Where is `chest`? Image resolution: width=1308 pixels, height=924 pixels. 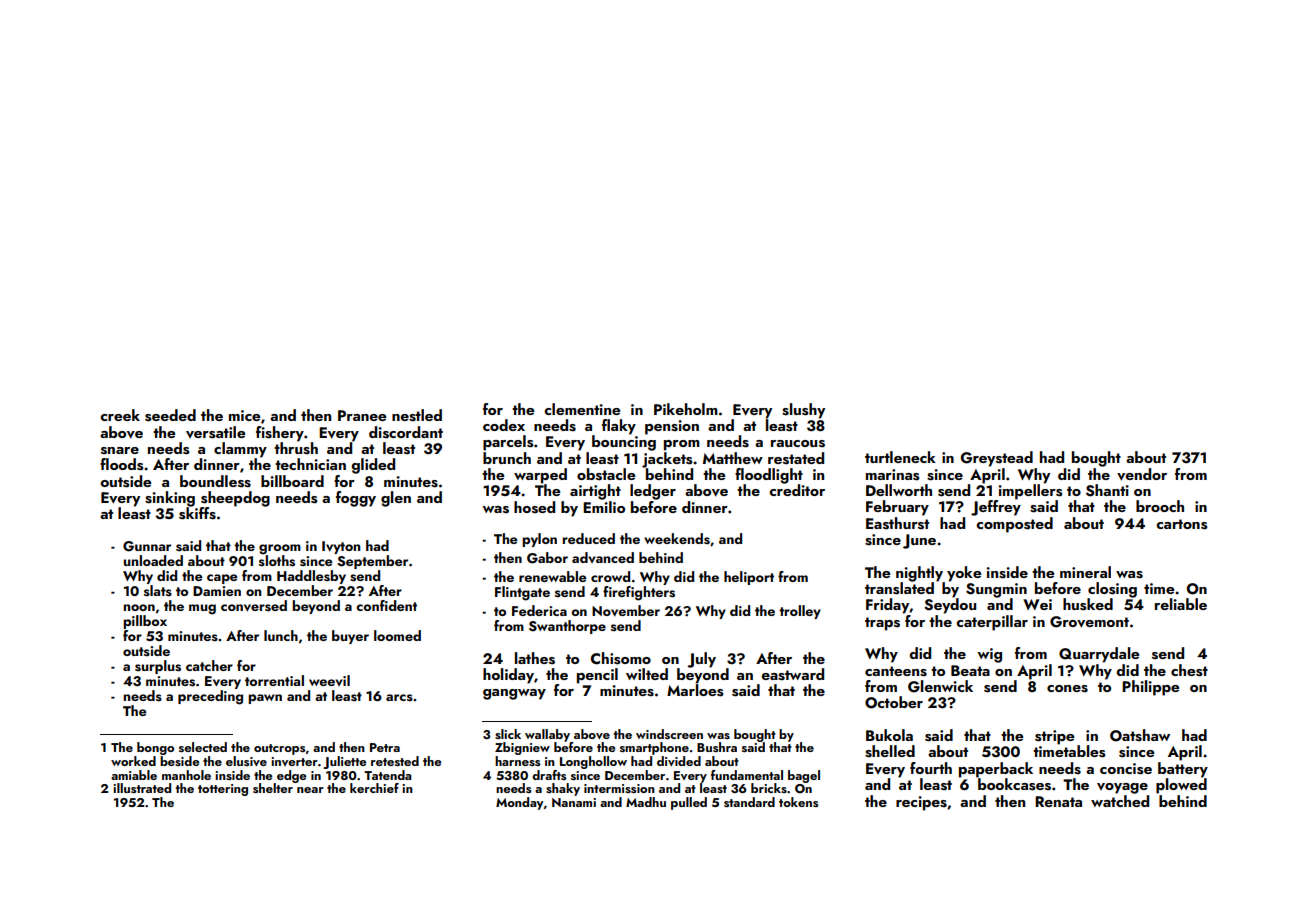 chest is located at coordinates (1189, 670).
